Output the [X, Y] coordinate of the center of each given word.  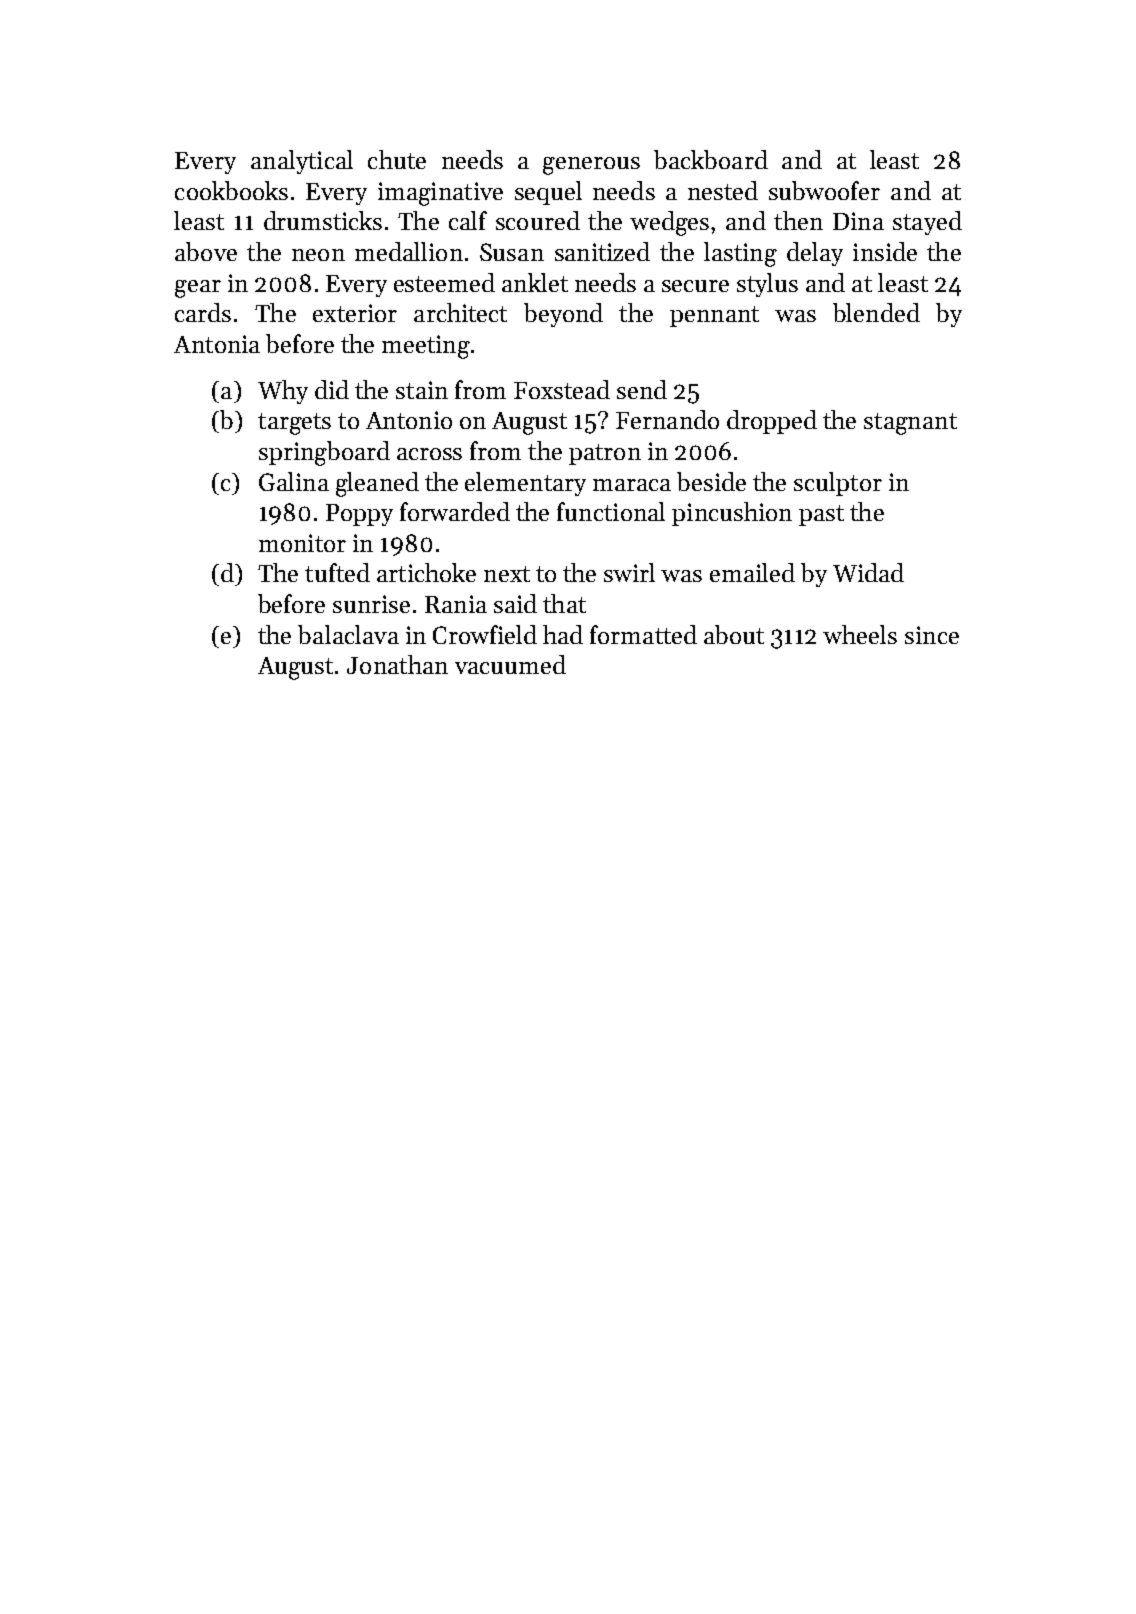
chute [397, 159]
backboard [711, 159]
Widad [868, 572]
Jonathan [397, 664]
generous [591, 166]
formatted [643, 634]
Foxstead [562, 389]
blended [876, 312]
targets [294, 424]
